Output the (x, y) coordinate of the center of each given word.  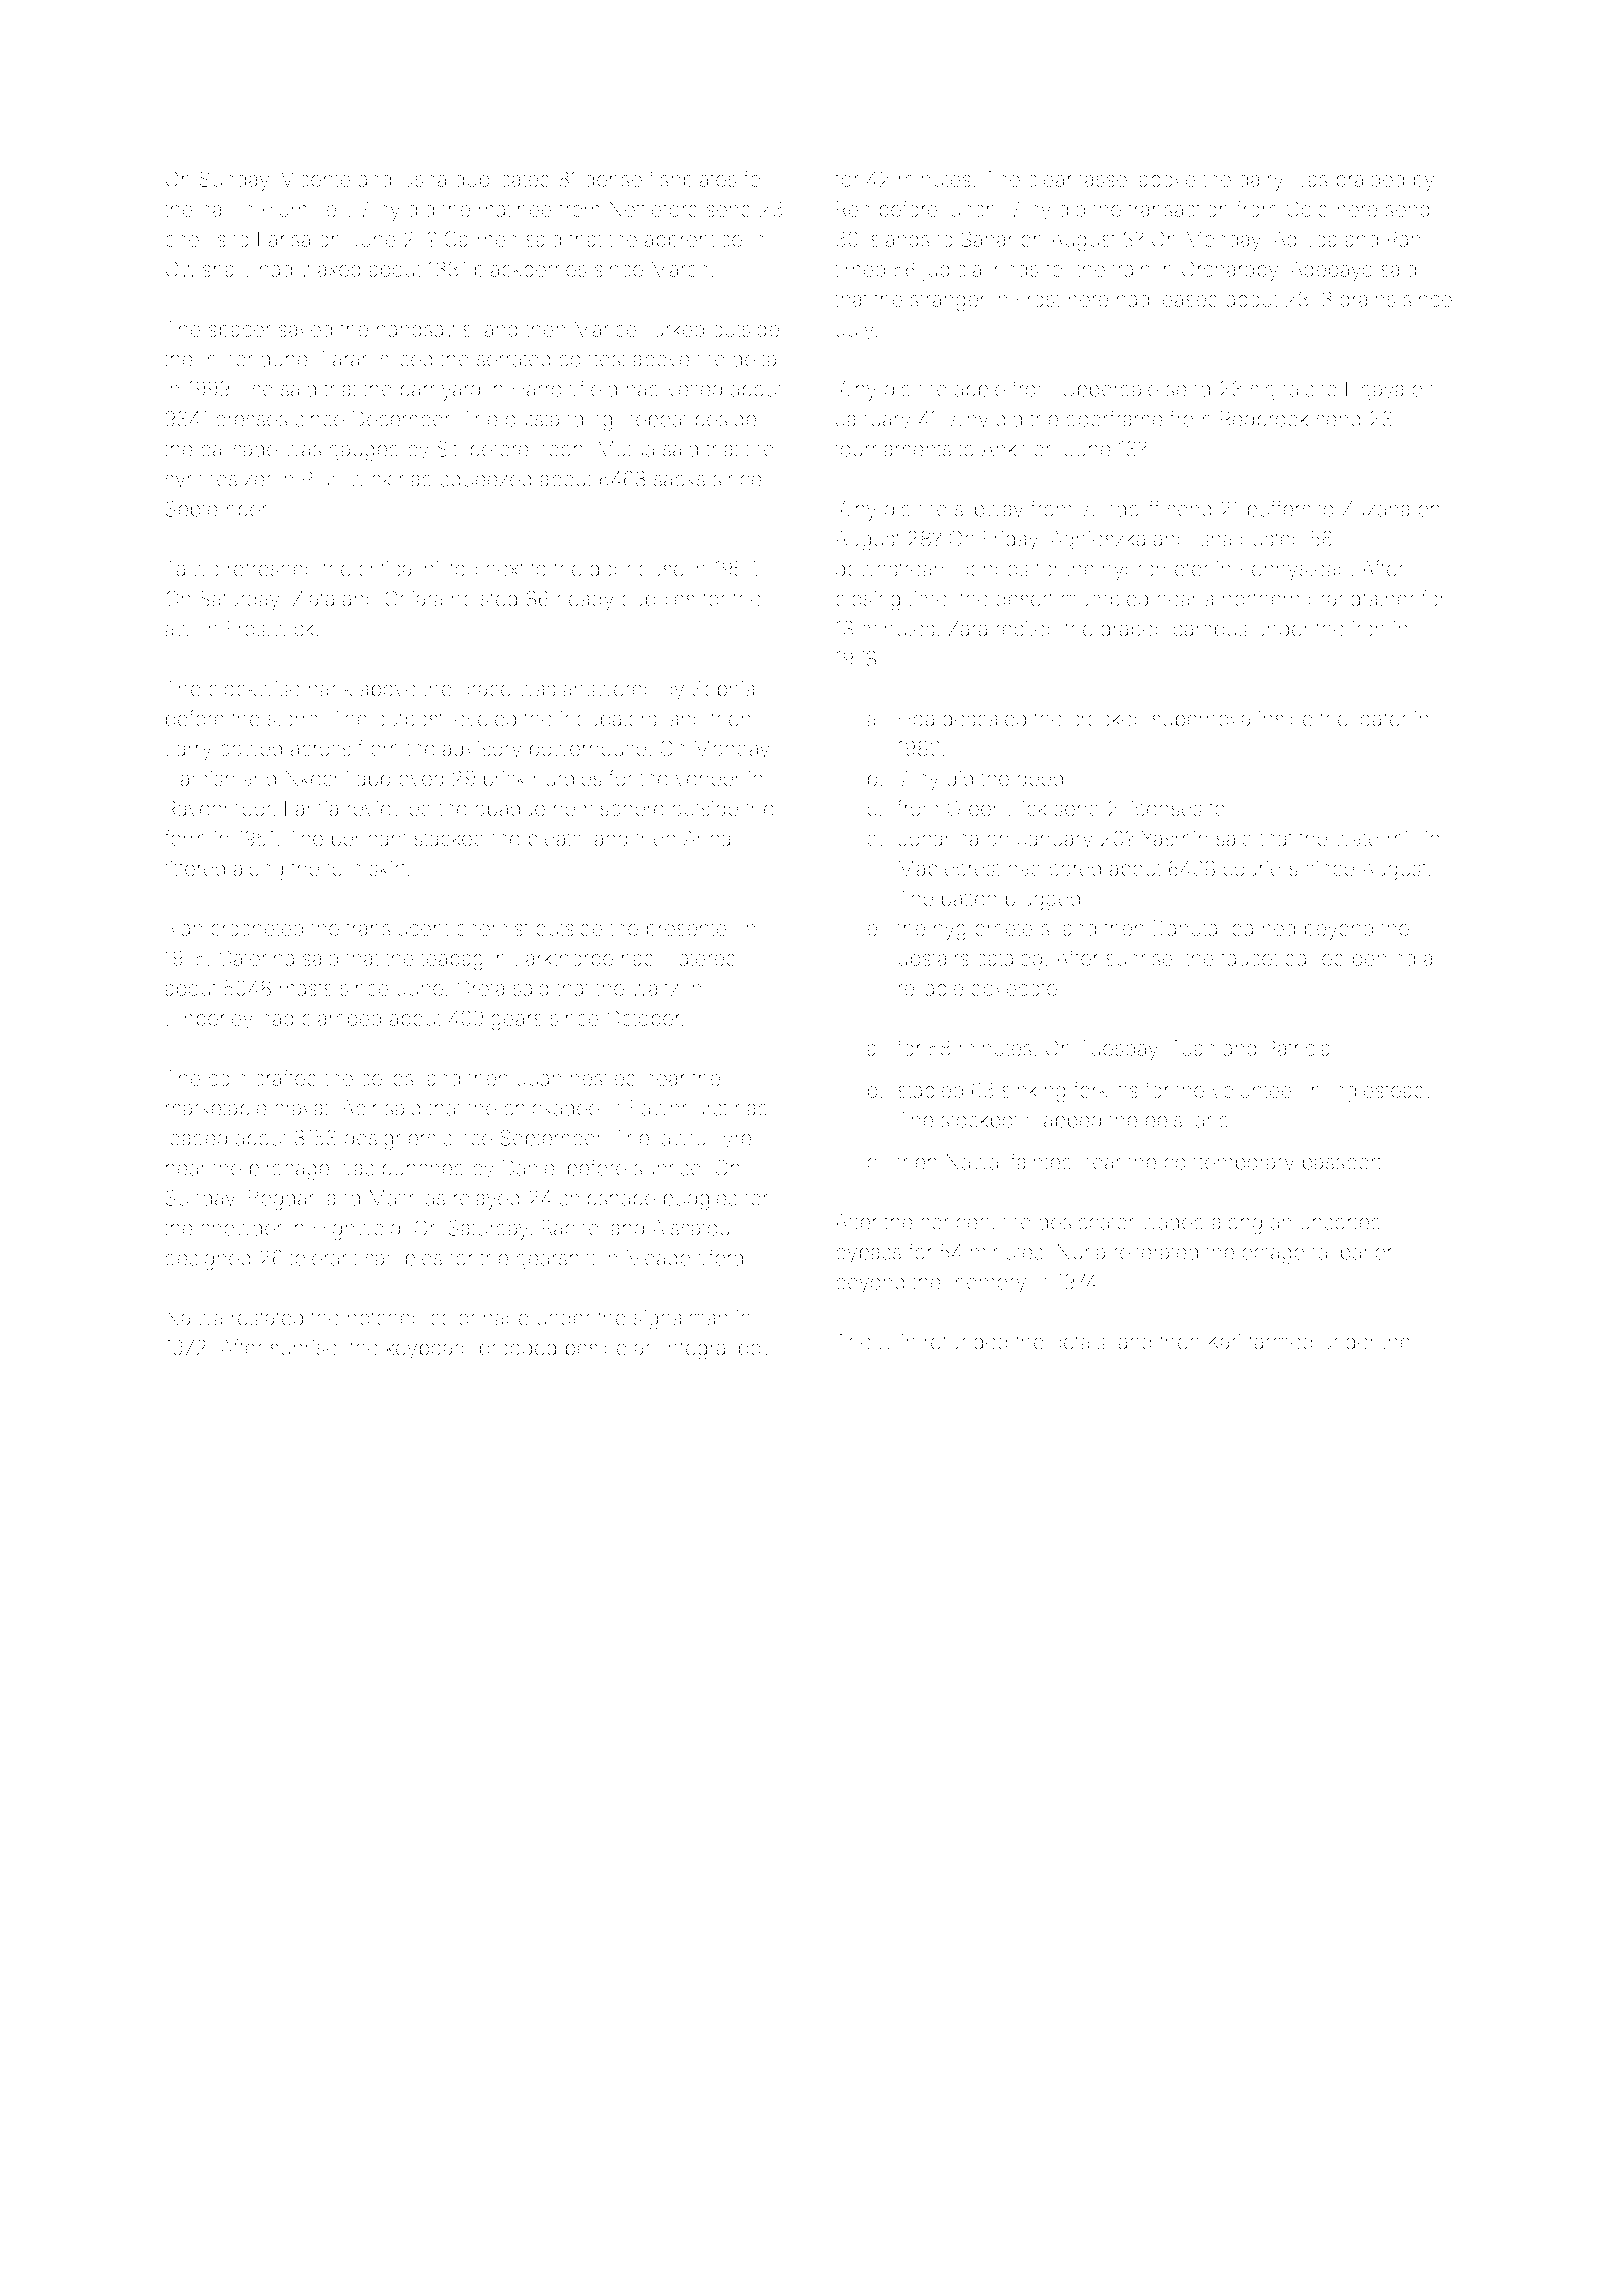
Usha (423, 179)
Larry (189, 751)
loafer (1382, 718)
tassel (1105, 179)
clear (1050, 179)
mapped (1064, 1122)
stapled (930, 1092)
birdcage (289, 1170)
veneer (708, 780)
